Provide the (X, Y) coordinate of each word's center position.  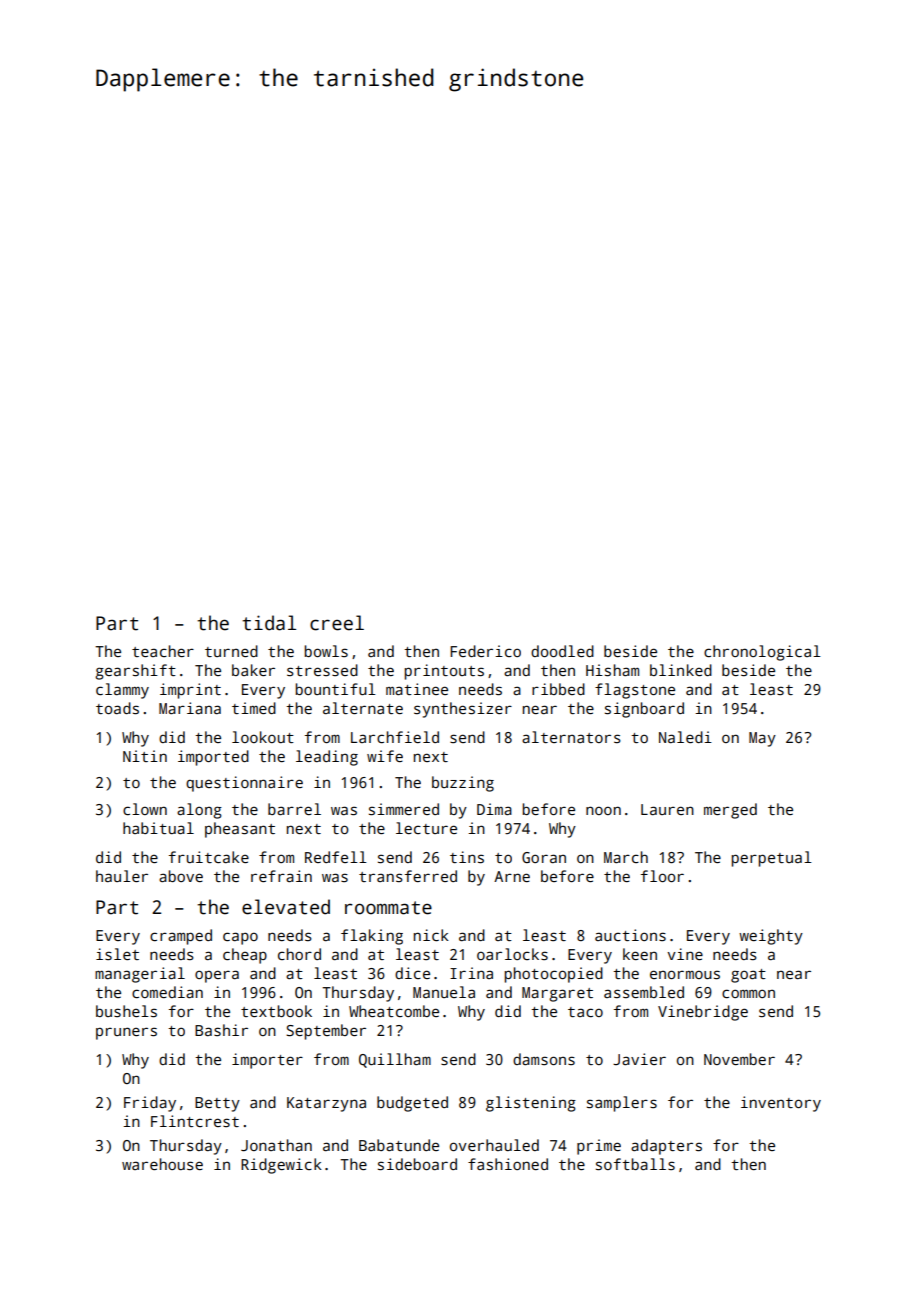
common (748, 993)
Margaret (557, 994)
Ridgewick (281, 1166)
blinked (681, 670)
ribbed (558, 689)
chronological (762, 653)
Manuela (444, 992)
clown (145, 809)
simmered (404, 809)
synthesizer (463, 710)
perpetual (771, 859)
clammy (122, 691)
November (739, 1059)
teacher (163, 651)
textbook (276, 1011)
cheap (245, 956)
